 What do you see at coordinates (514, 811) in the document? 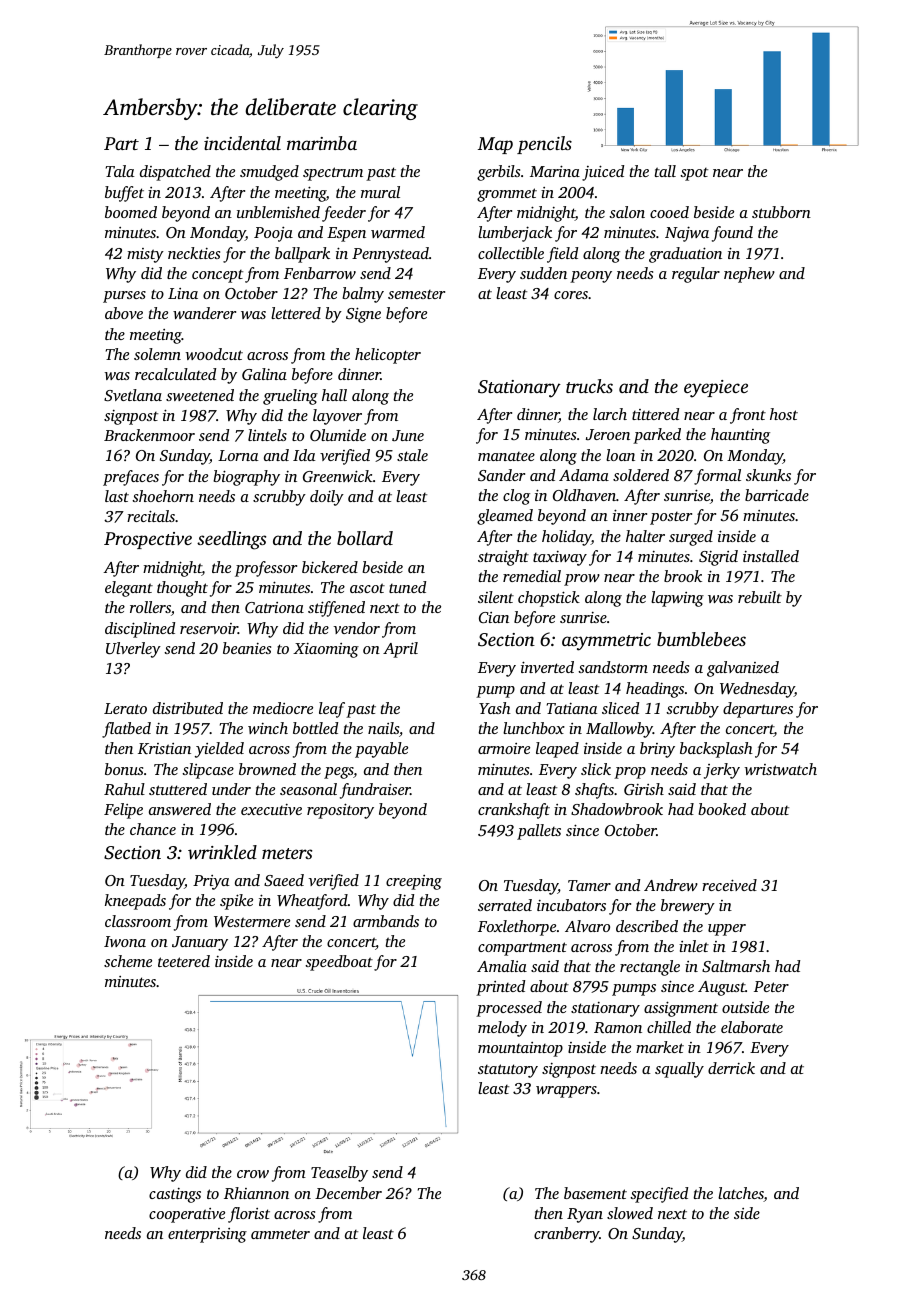
I see `crankshaft` at bounding box center [514, 811].
